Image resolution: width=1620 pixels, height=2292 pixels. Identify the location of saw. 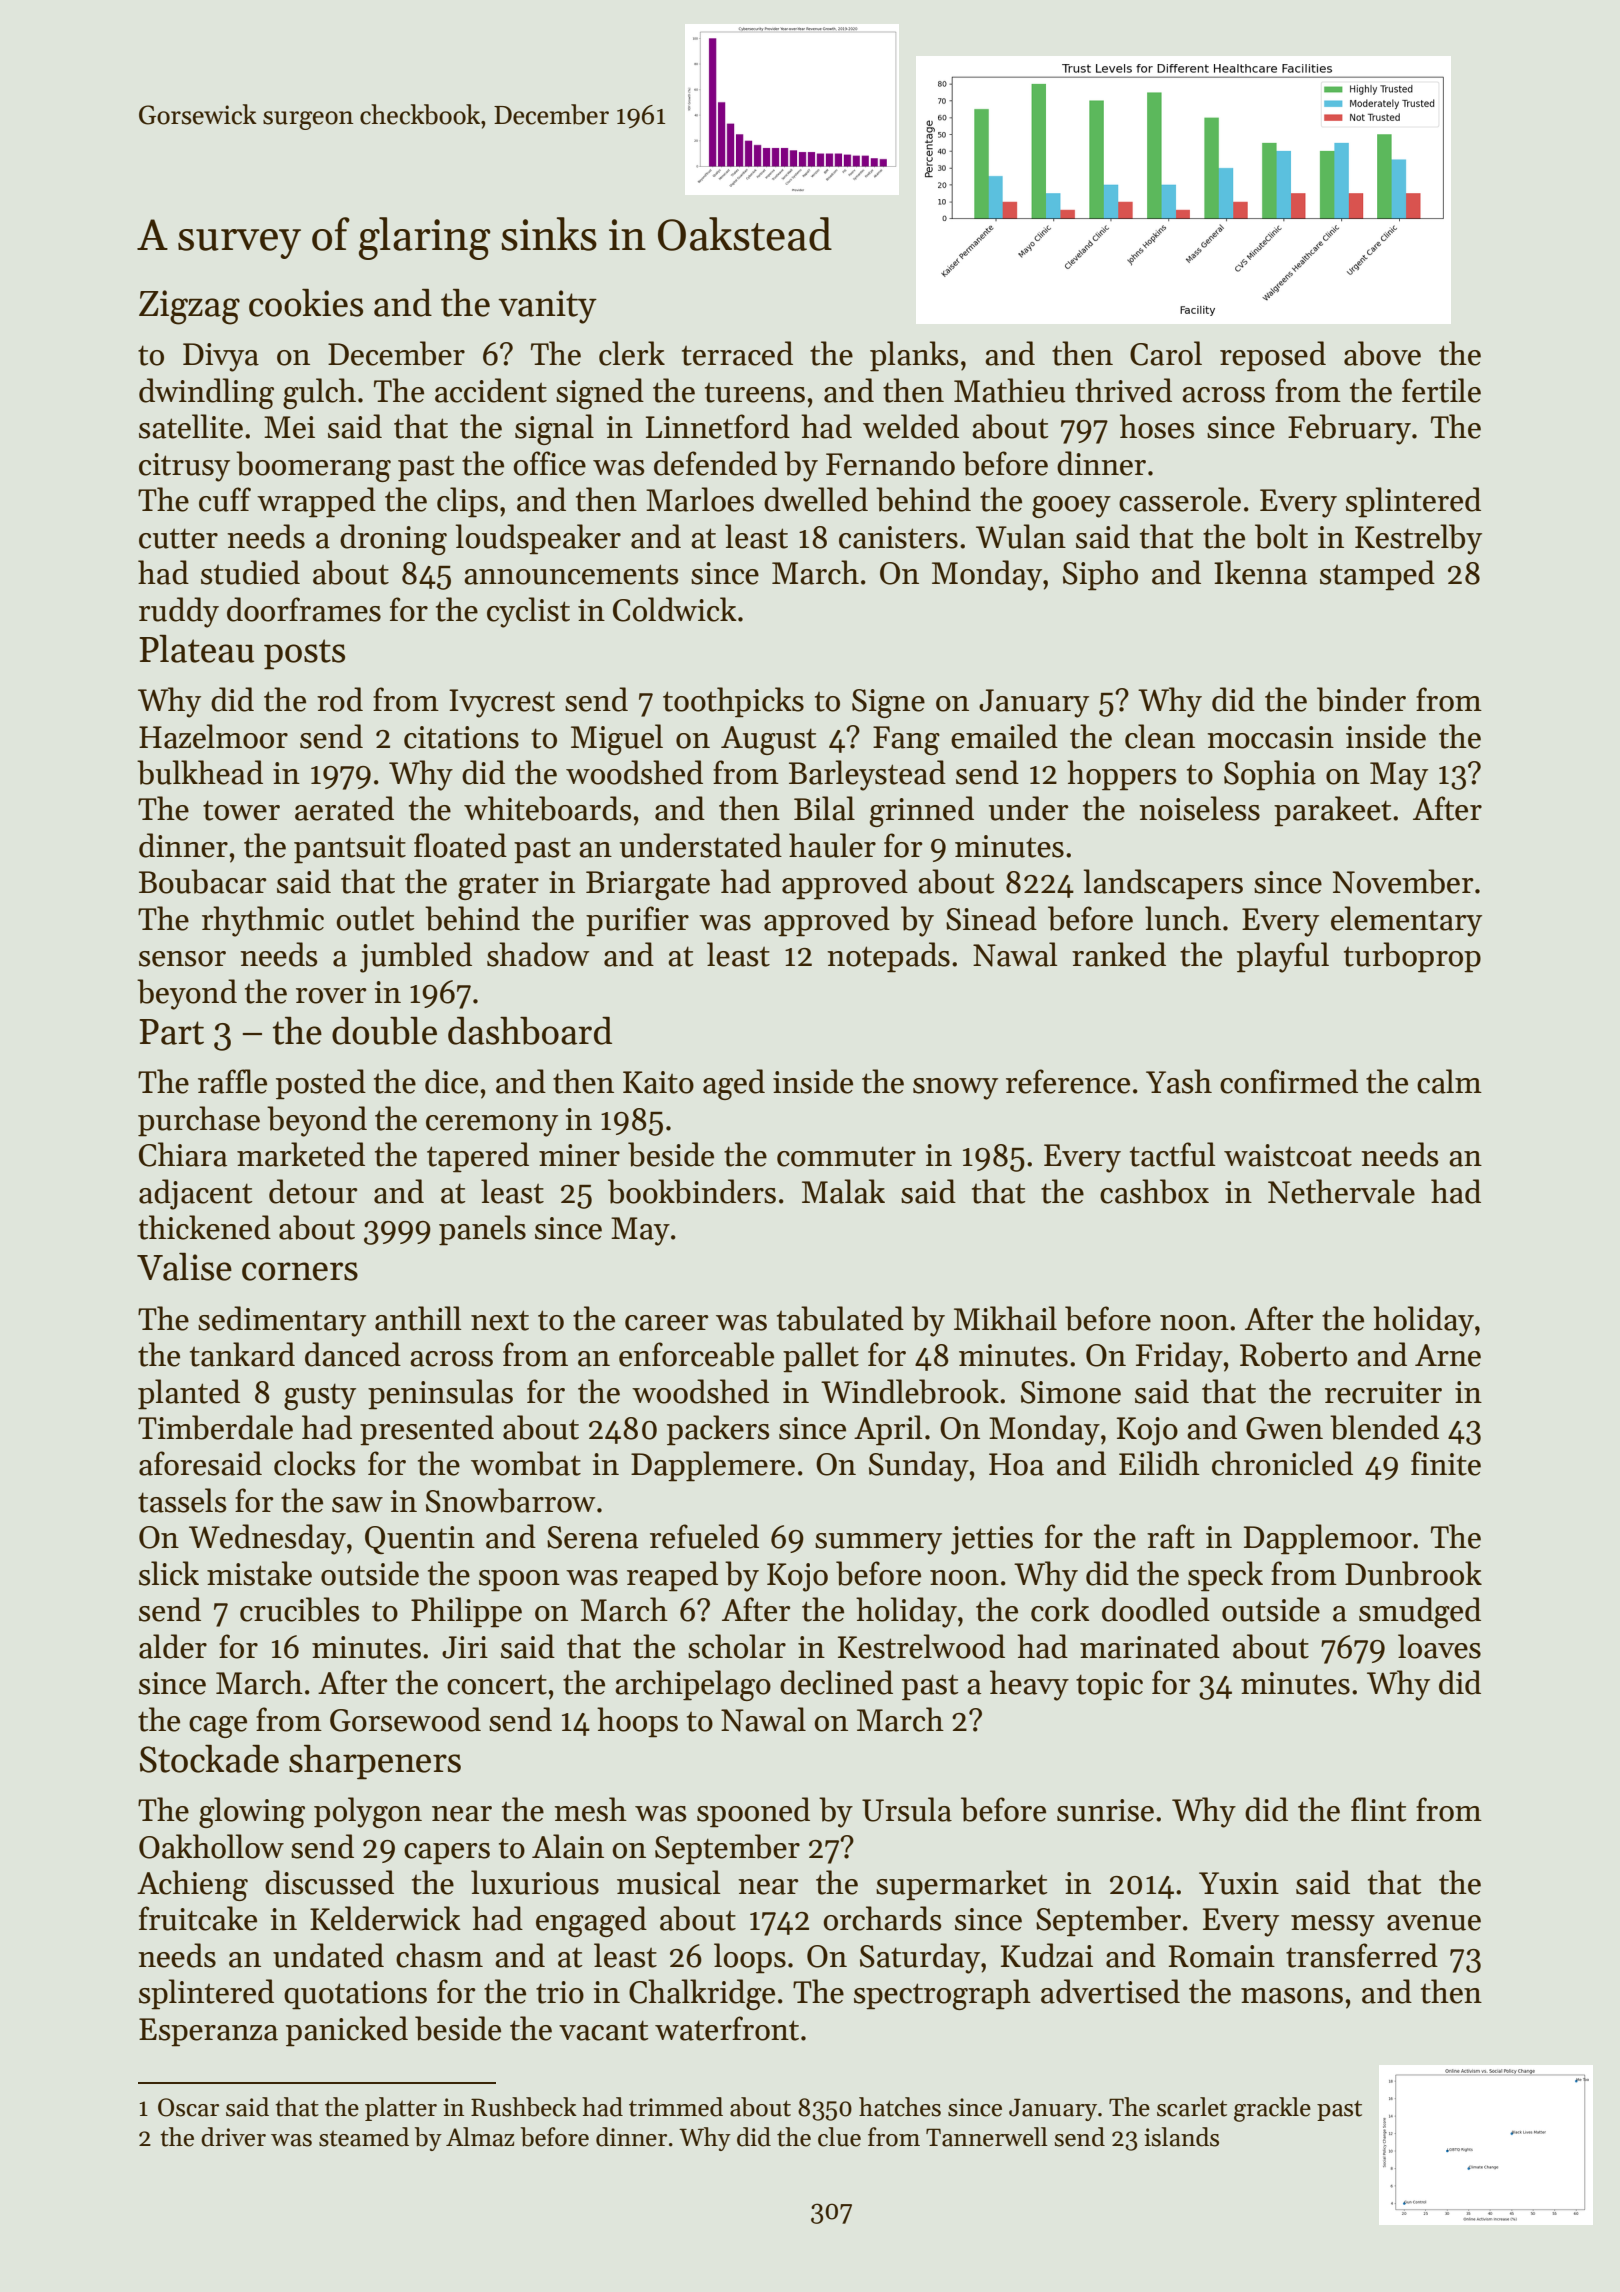
(357, 1505).
